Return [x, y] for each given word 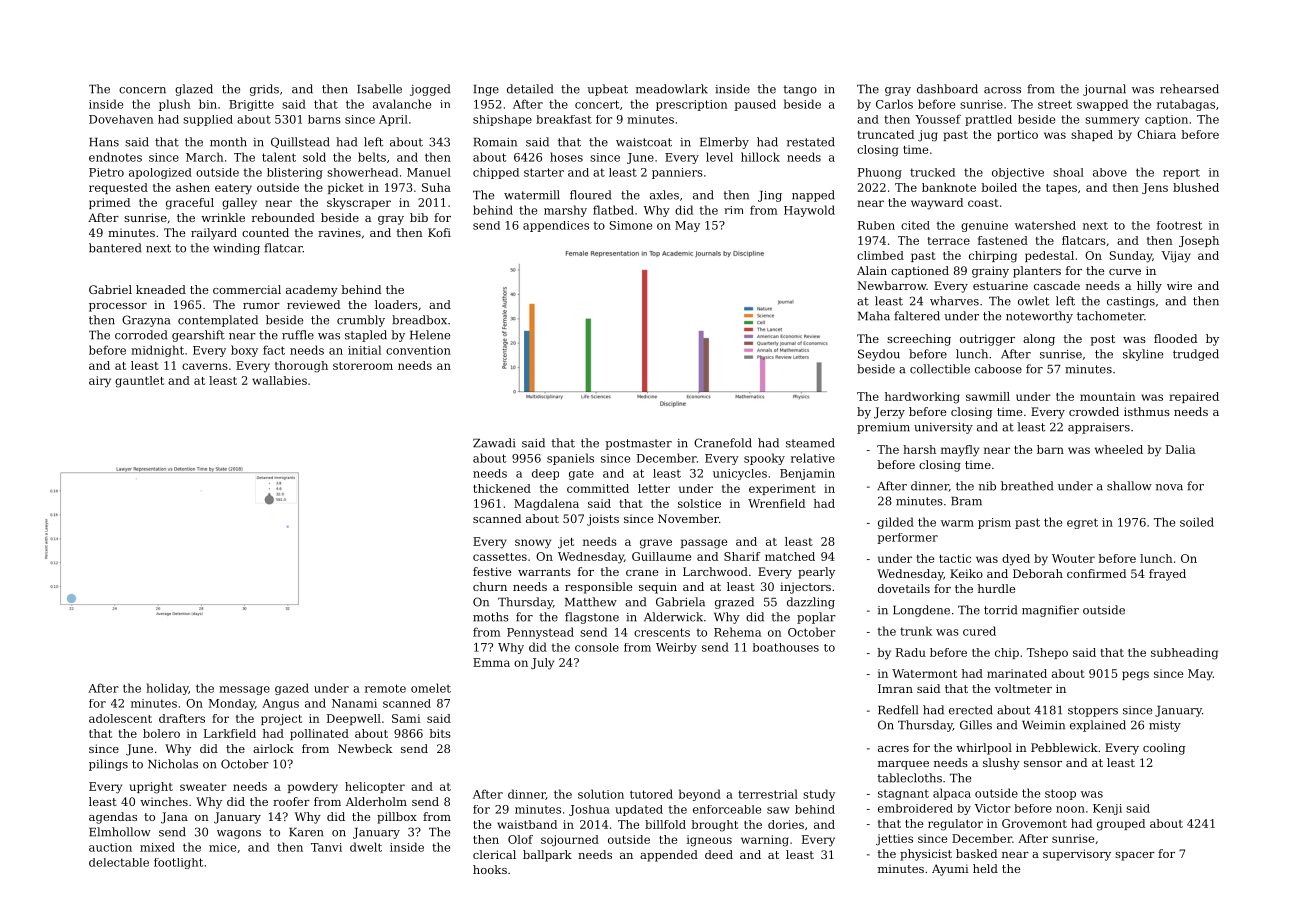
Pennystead [540, 633]
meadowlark [672, 89]
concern [142, 90]
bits [440, 733]
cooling [1164, 749]
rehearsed [1189, 89]
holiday [167, 689]
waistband [527, 824]
